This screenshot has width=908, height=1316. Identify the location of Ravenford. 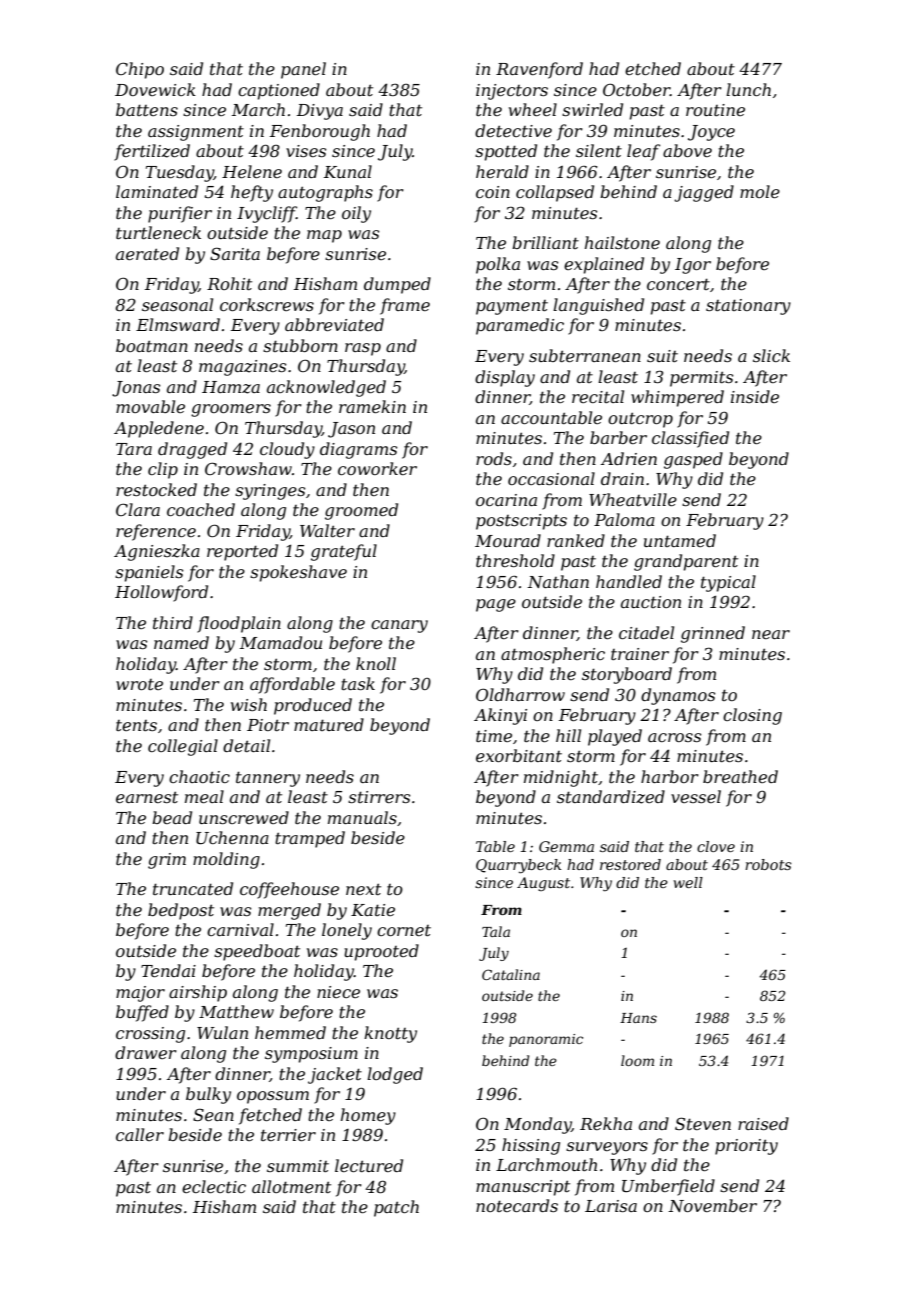
(539, 70).
